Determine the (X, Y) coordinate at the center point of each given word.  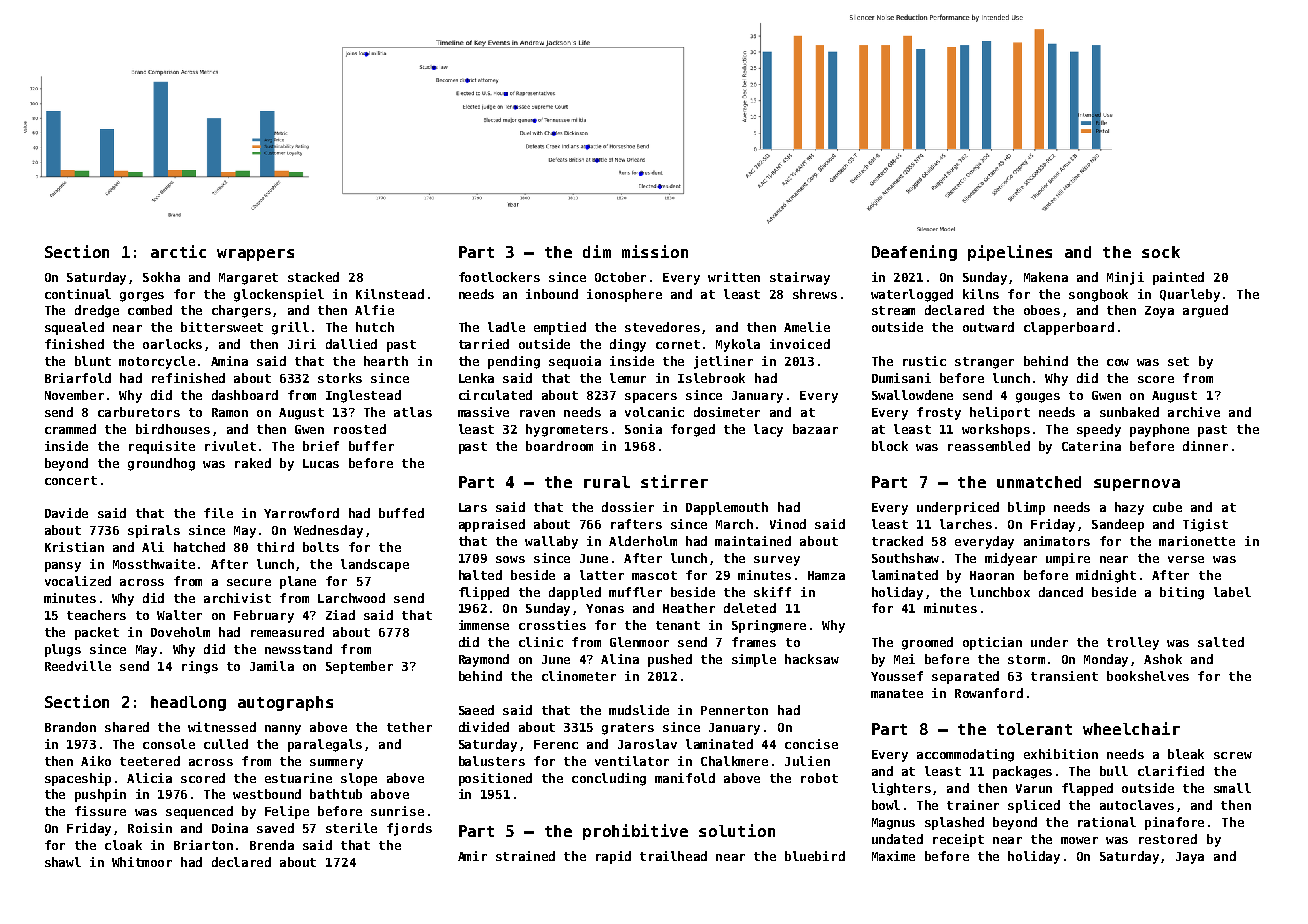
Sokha (161, 277)
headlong (188, 703)
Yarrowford (301, 513)
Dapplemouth (727, 508)
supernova (1137, 485)
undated (897, 839)
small (1232, 788)
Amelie (807, 327)
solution (737, 830)
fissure (100, 811)
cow (1118, 362)
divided (484, 727)
